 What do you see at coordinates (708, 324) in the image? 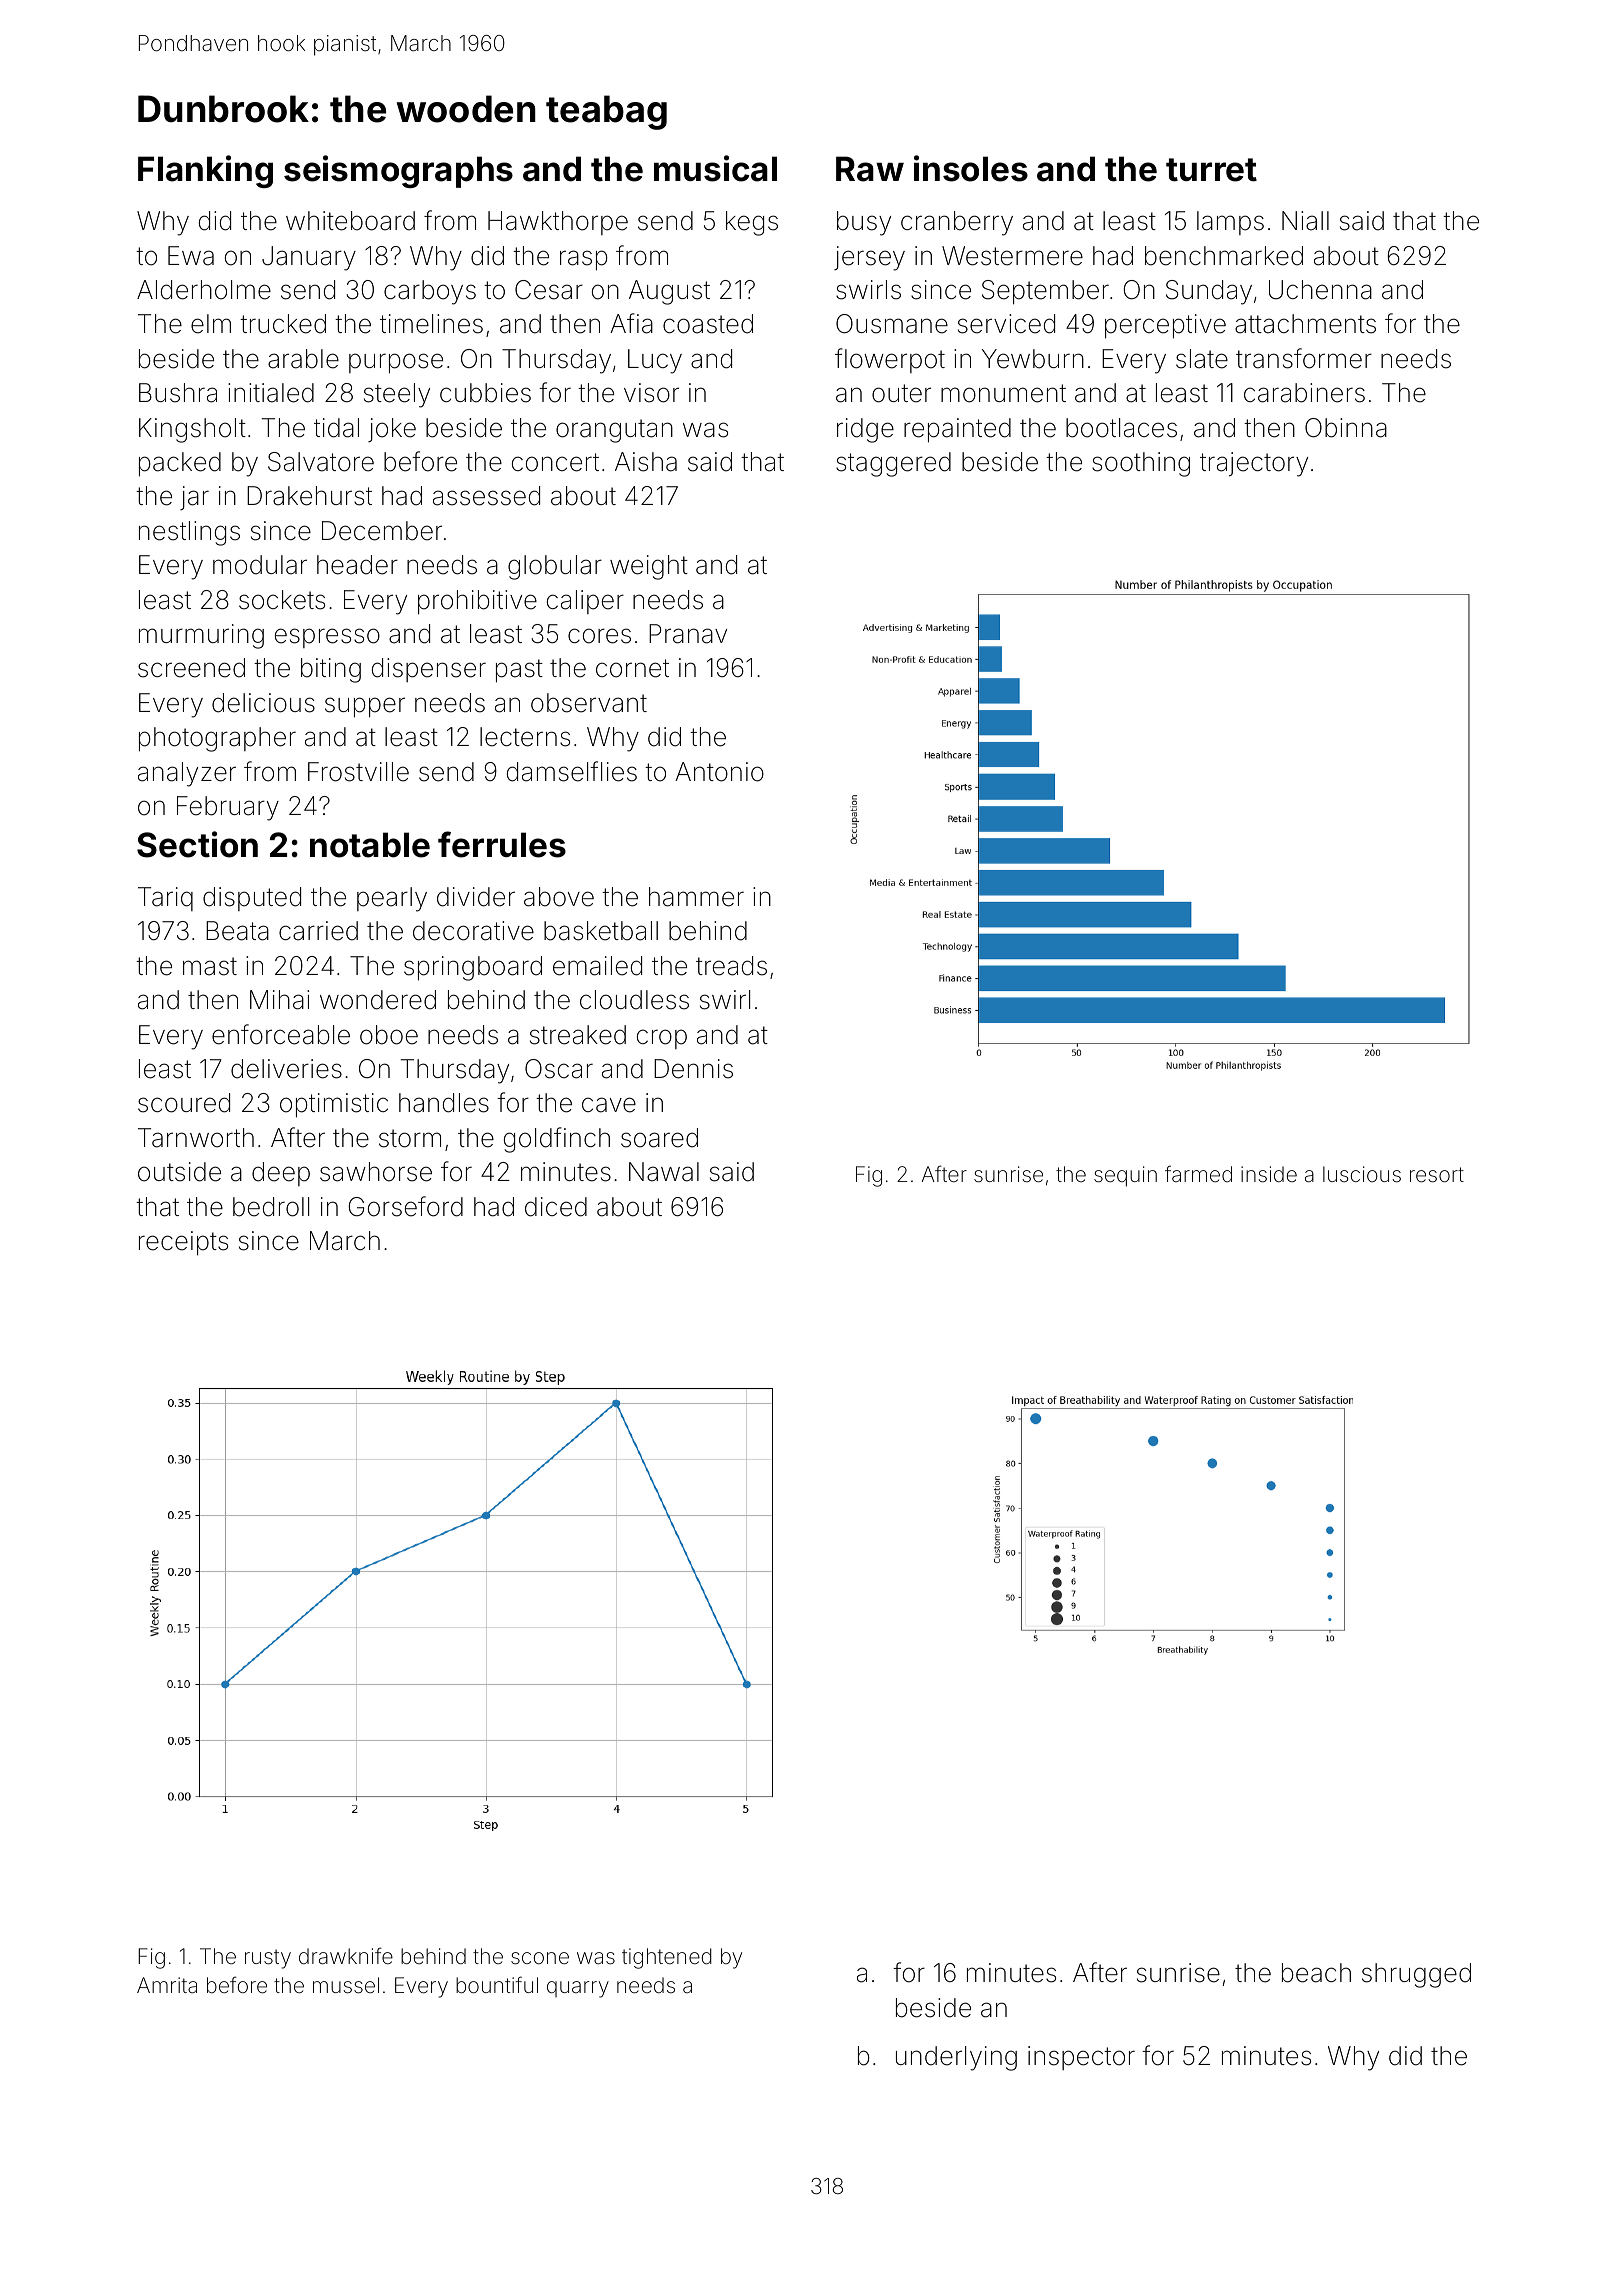
I see `coasted` at bounding box center [708, 324].
